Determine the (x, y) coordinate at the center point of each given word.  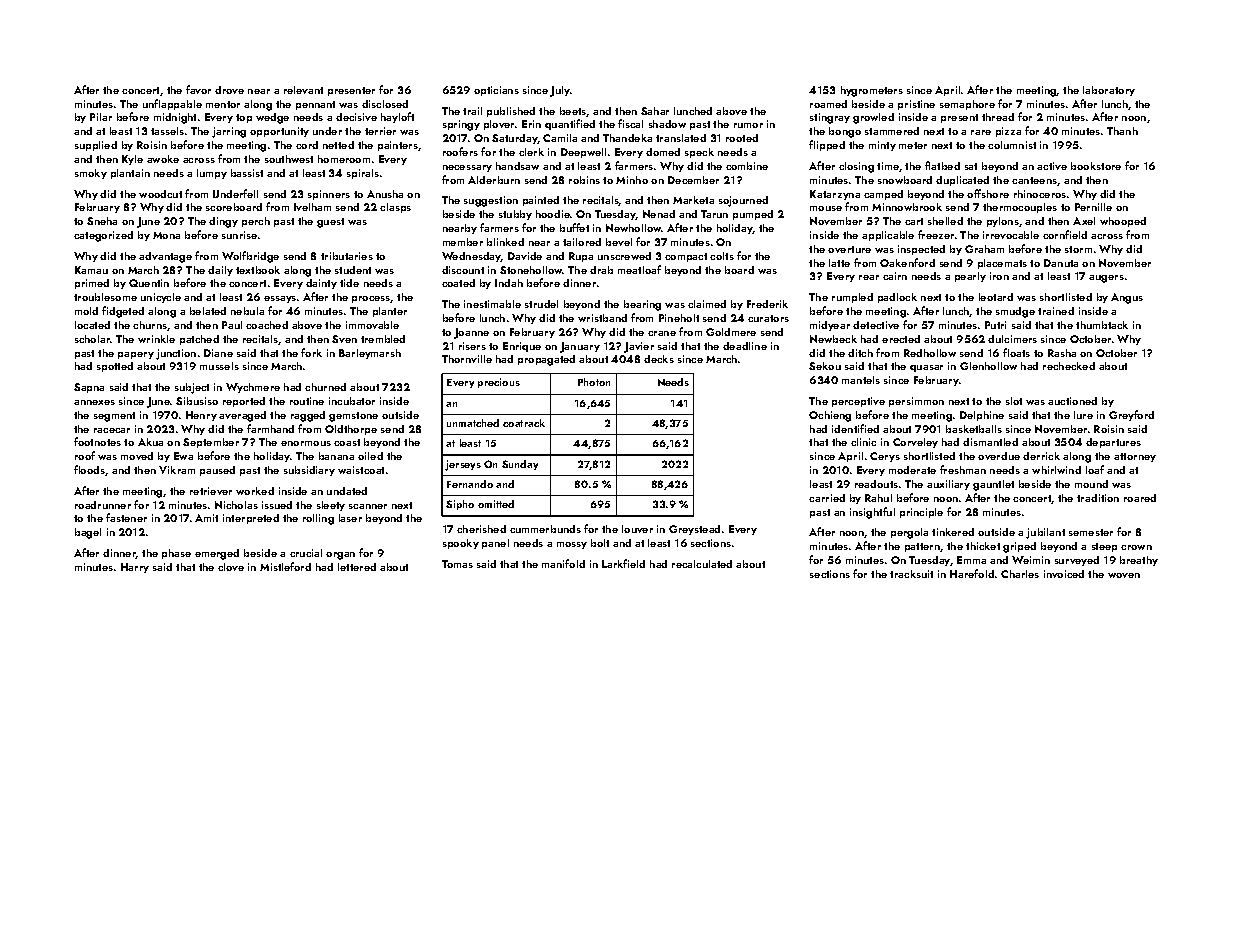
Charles (1020, 574)
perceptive (858, 402)
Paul (232, 325)
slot (1014, 401)
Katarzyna (835, 195)
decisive (356, 117)
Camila (560, 138)
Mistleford (285, 566)
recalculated (702, 564)
